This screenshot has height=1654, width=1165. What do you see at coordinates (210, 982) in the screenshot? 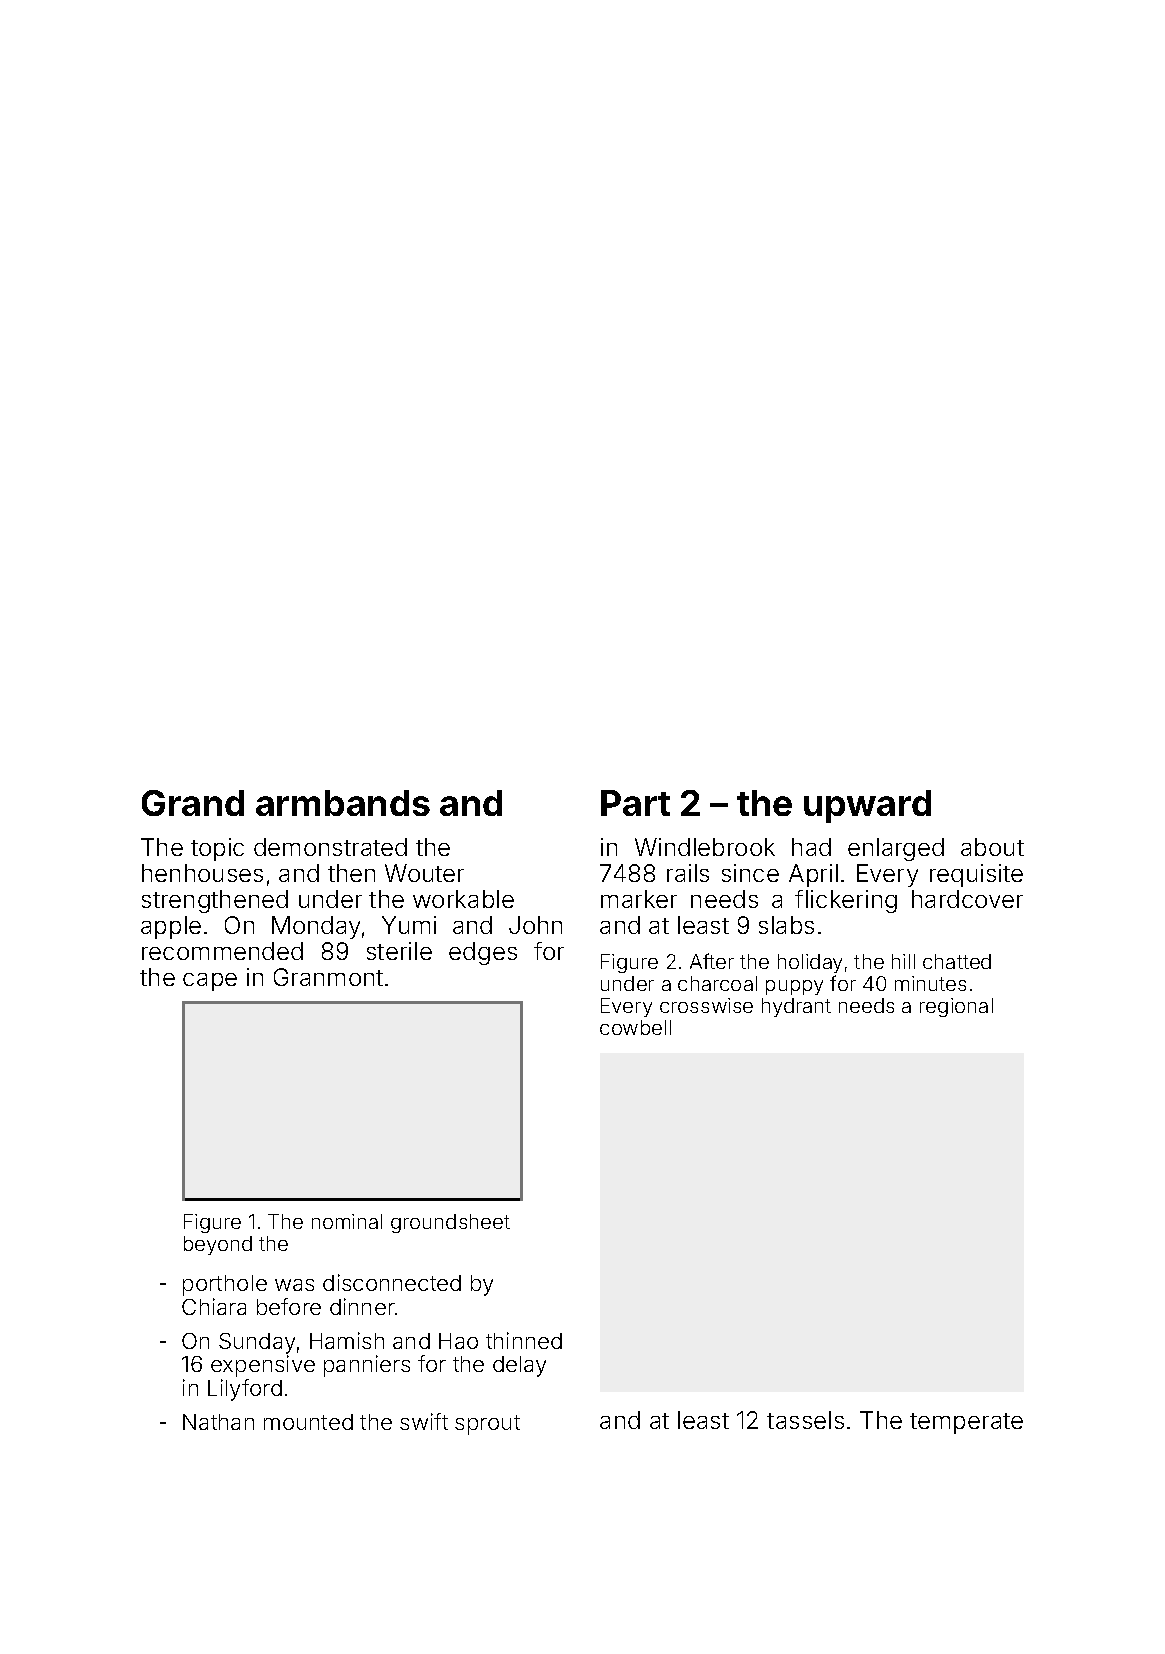
I see `cape` at bounding box center [210, 982].
